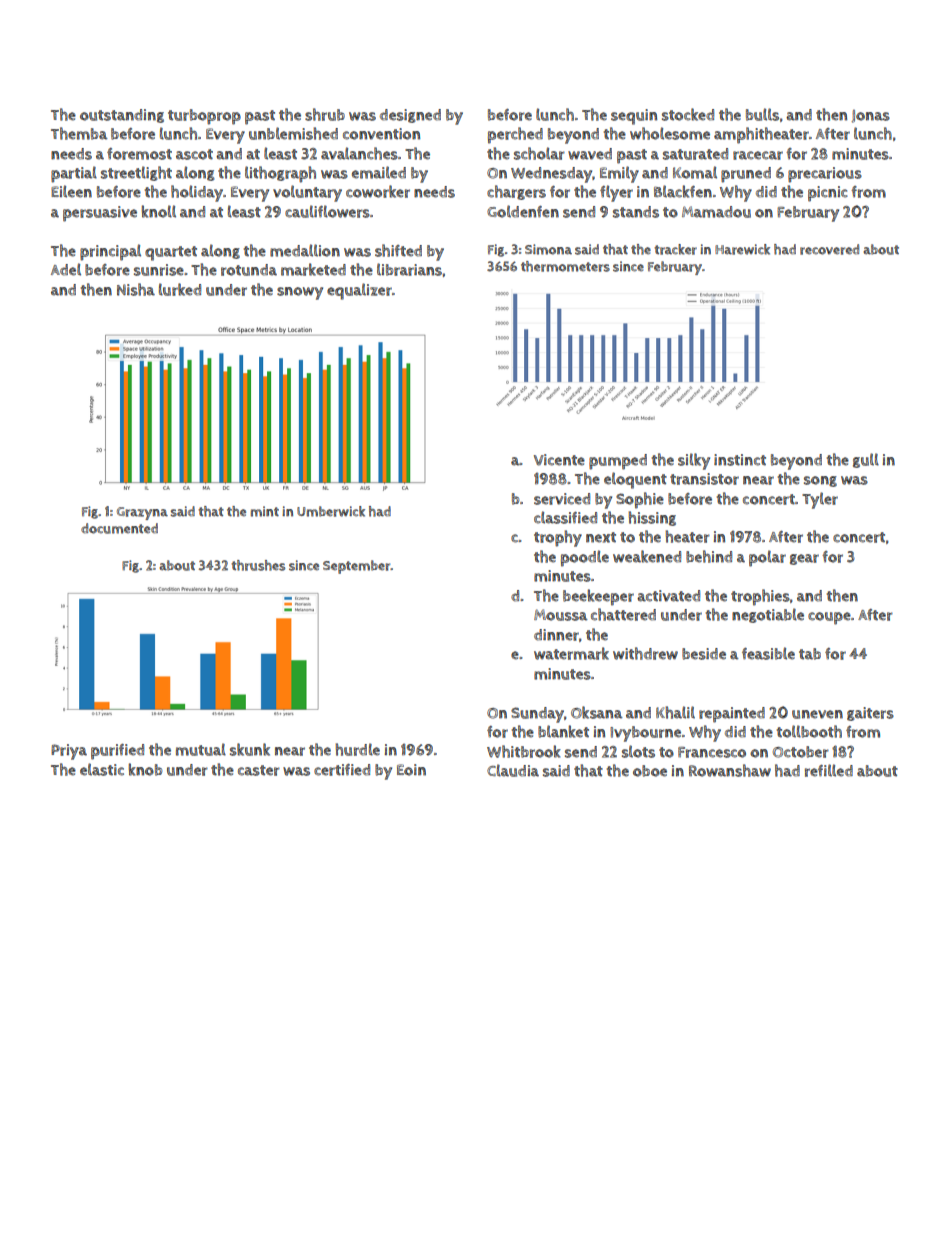 This document has width=952, height=1233. I want to click on gull, so click(866, 460).
